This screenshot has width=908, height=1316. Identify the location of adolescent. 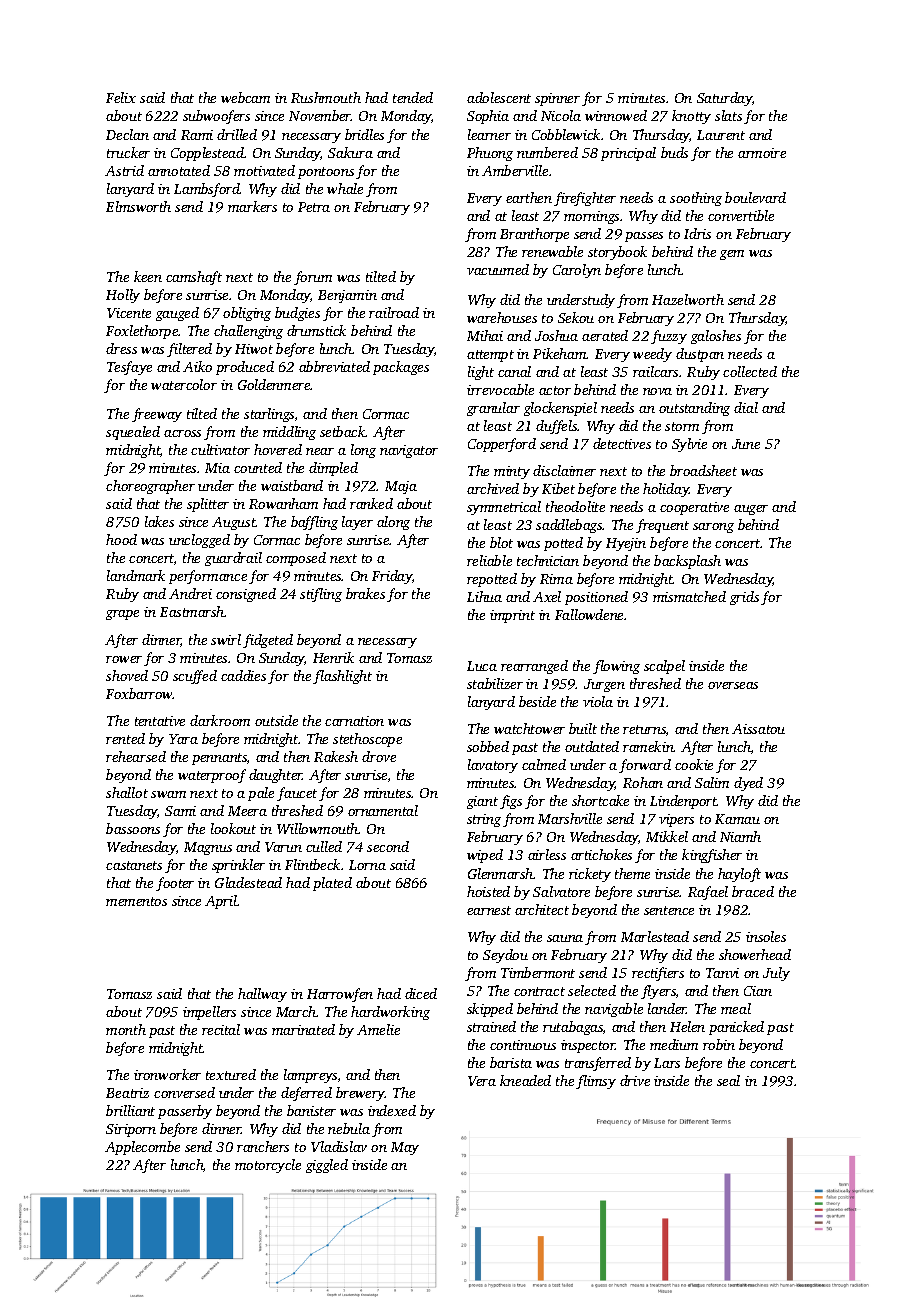
(499, 97).
